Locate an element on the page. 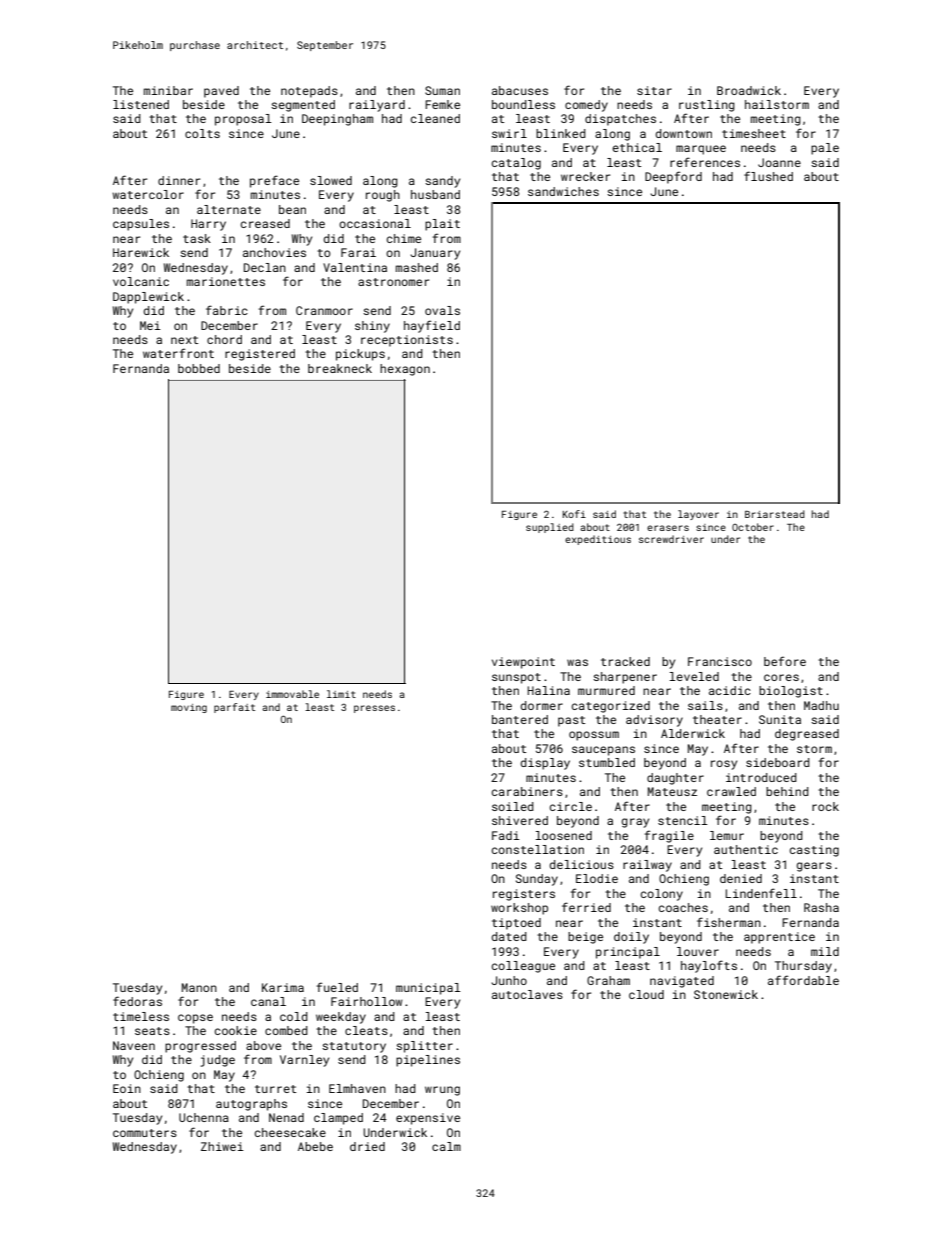 Image resolution: width=952 pixels, height=1233 pixels. rustling is located at coordinates (707, 106).
